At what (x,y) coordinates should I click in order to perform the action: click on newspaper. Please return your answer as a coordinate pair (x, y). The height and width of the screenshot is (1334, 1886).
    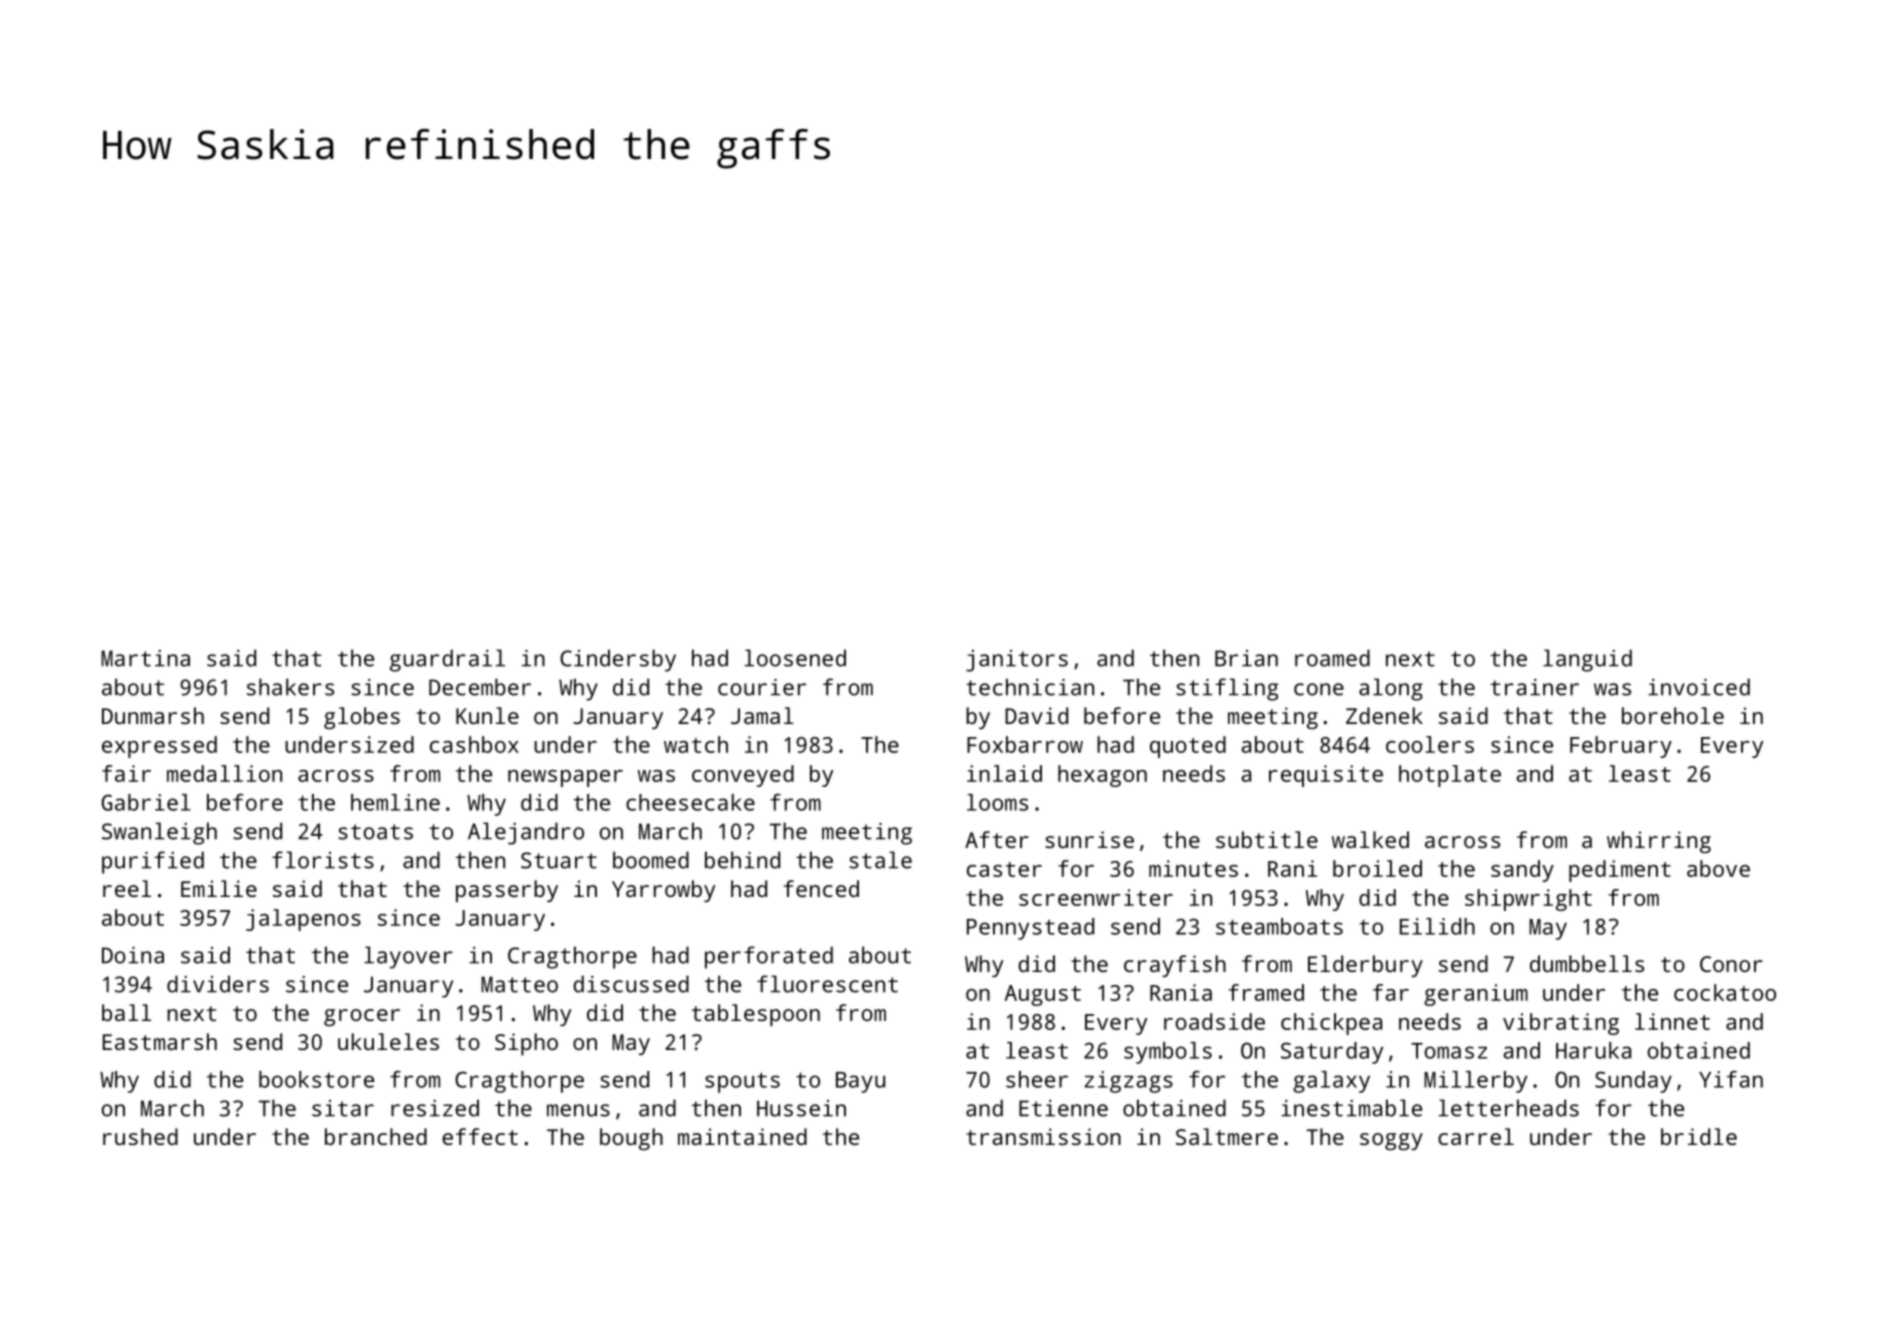
    Looking at the image, I should click on (565, 778).
